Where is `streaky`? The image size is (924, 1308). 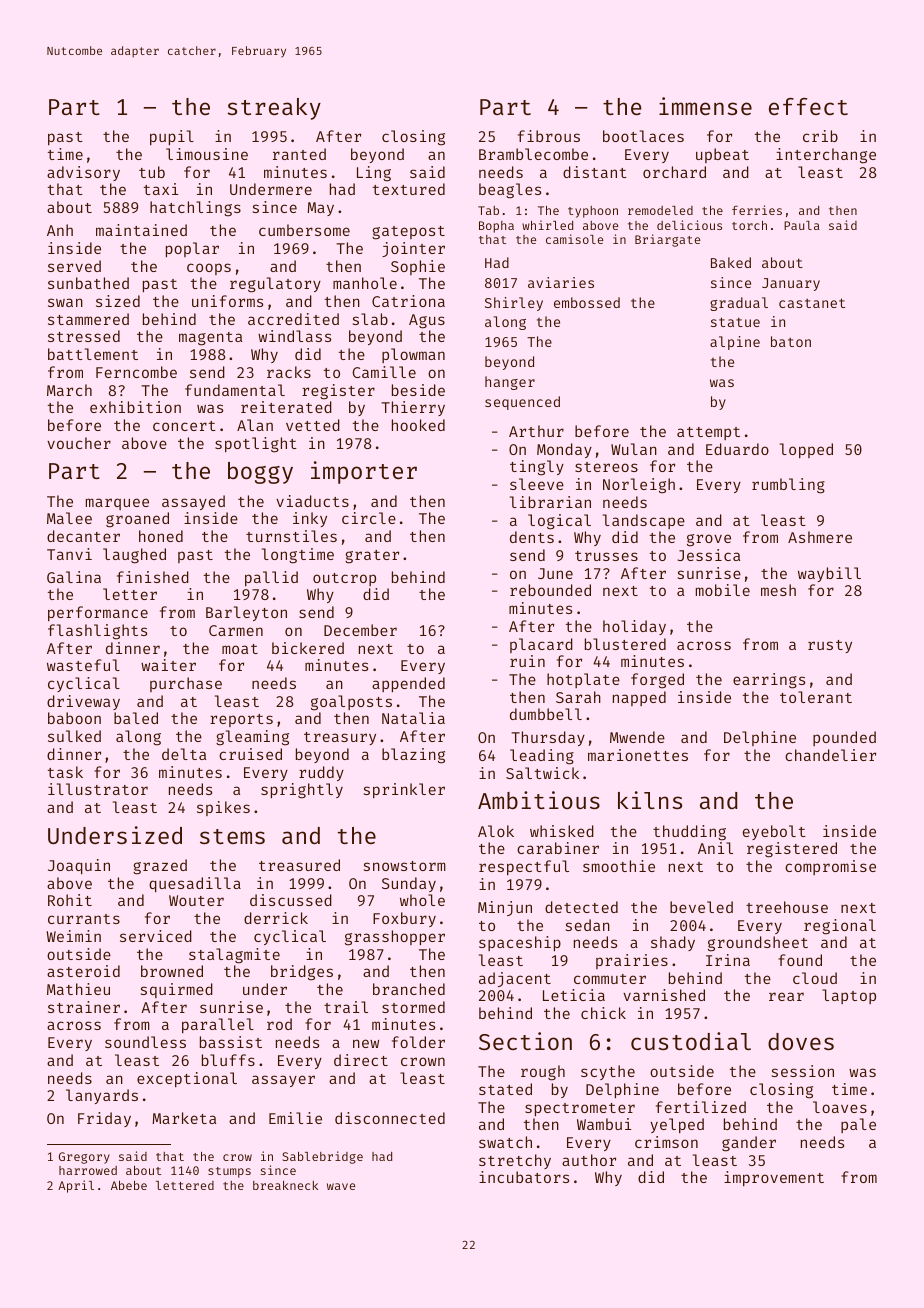 streaky is located at coordinates (274, 109).
